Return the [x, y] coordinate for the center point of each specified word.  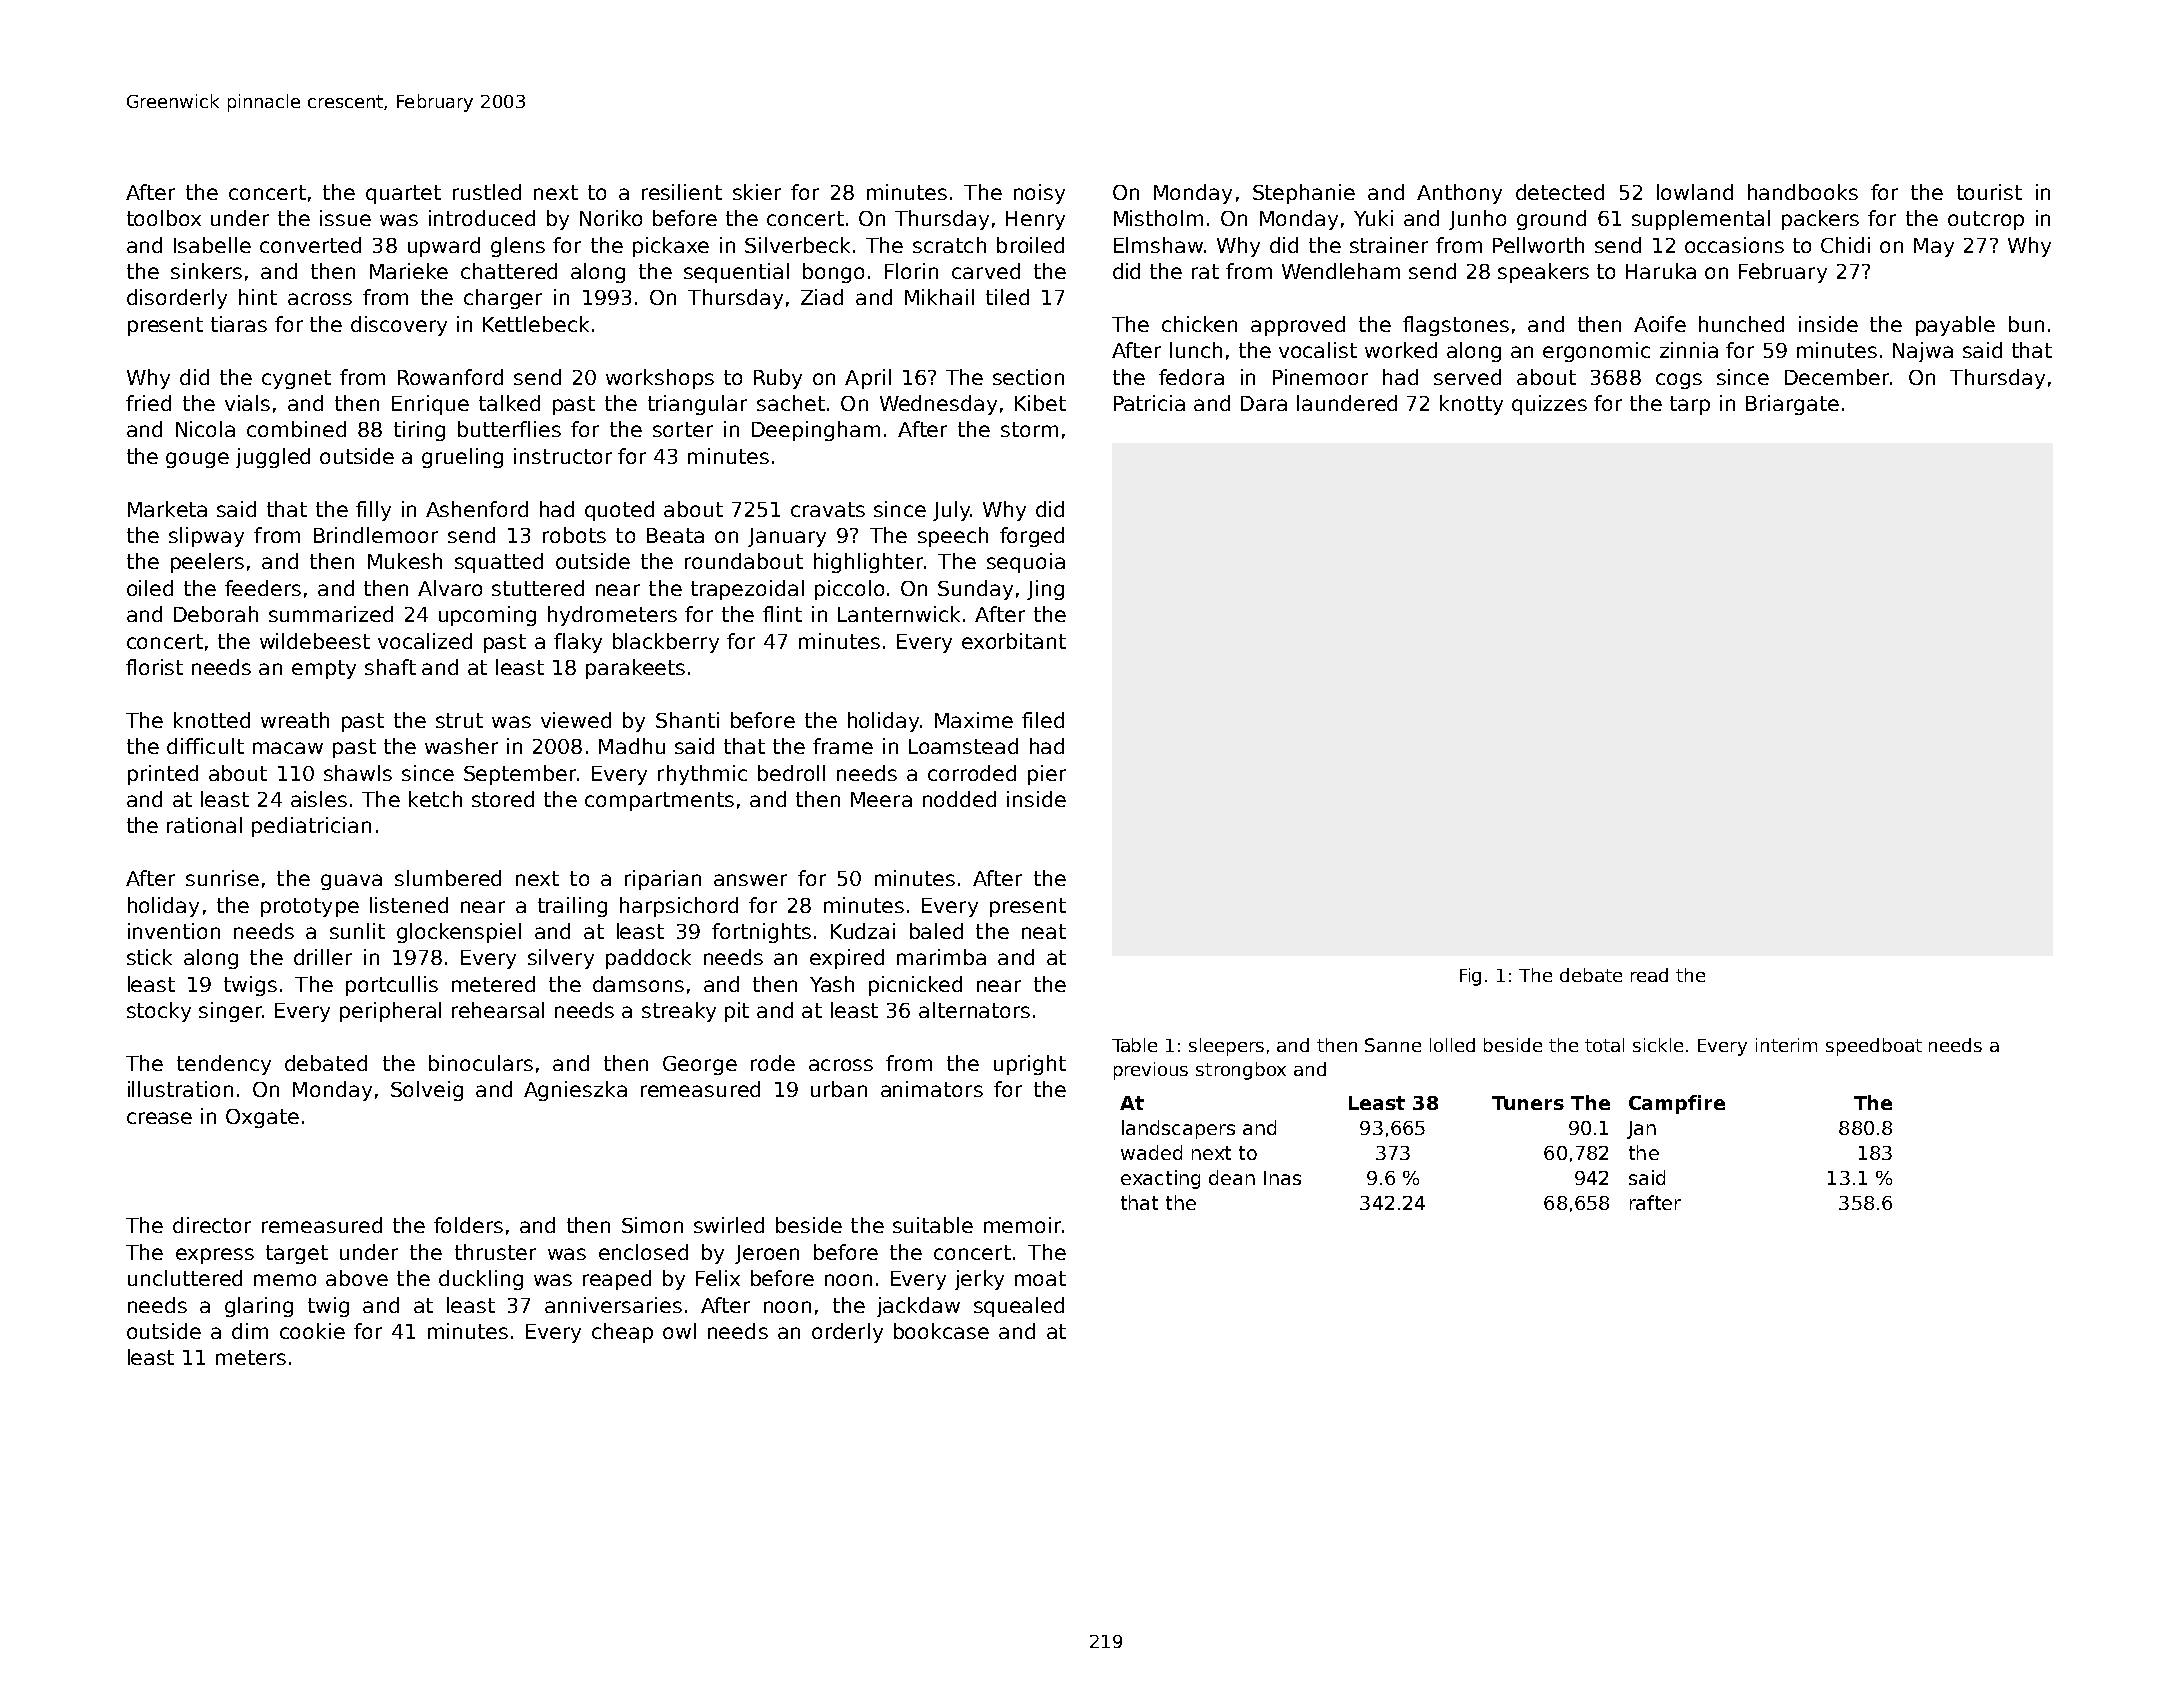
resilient [682, 192]
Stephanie [1304, 194]
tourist [1989, 192]
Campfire [1677, 1104]
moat [1040, 1278]
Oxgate [262, 1118]
